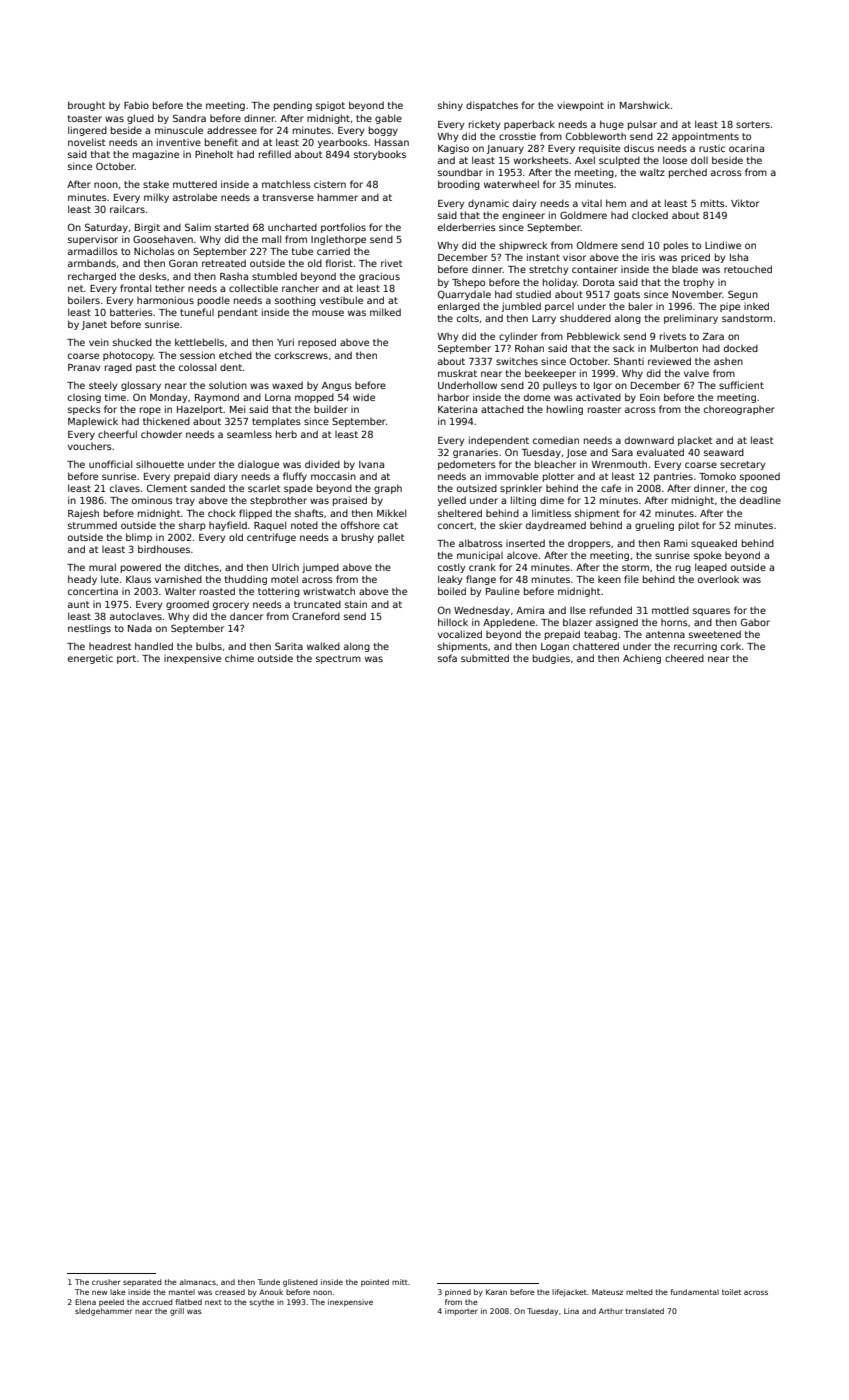 This image has width=849, height=1400. I want to click on Anouk, so click(271, 1292).
